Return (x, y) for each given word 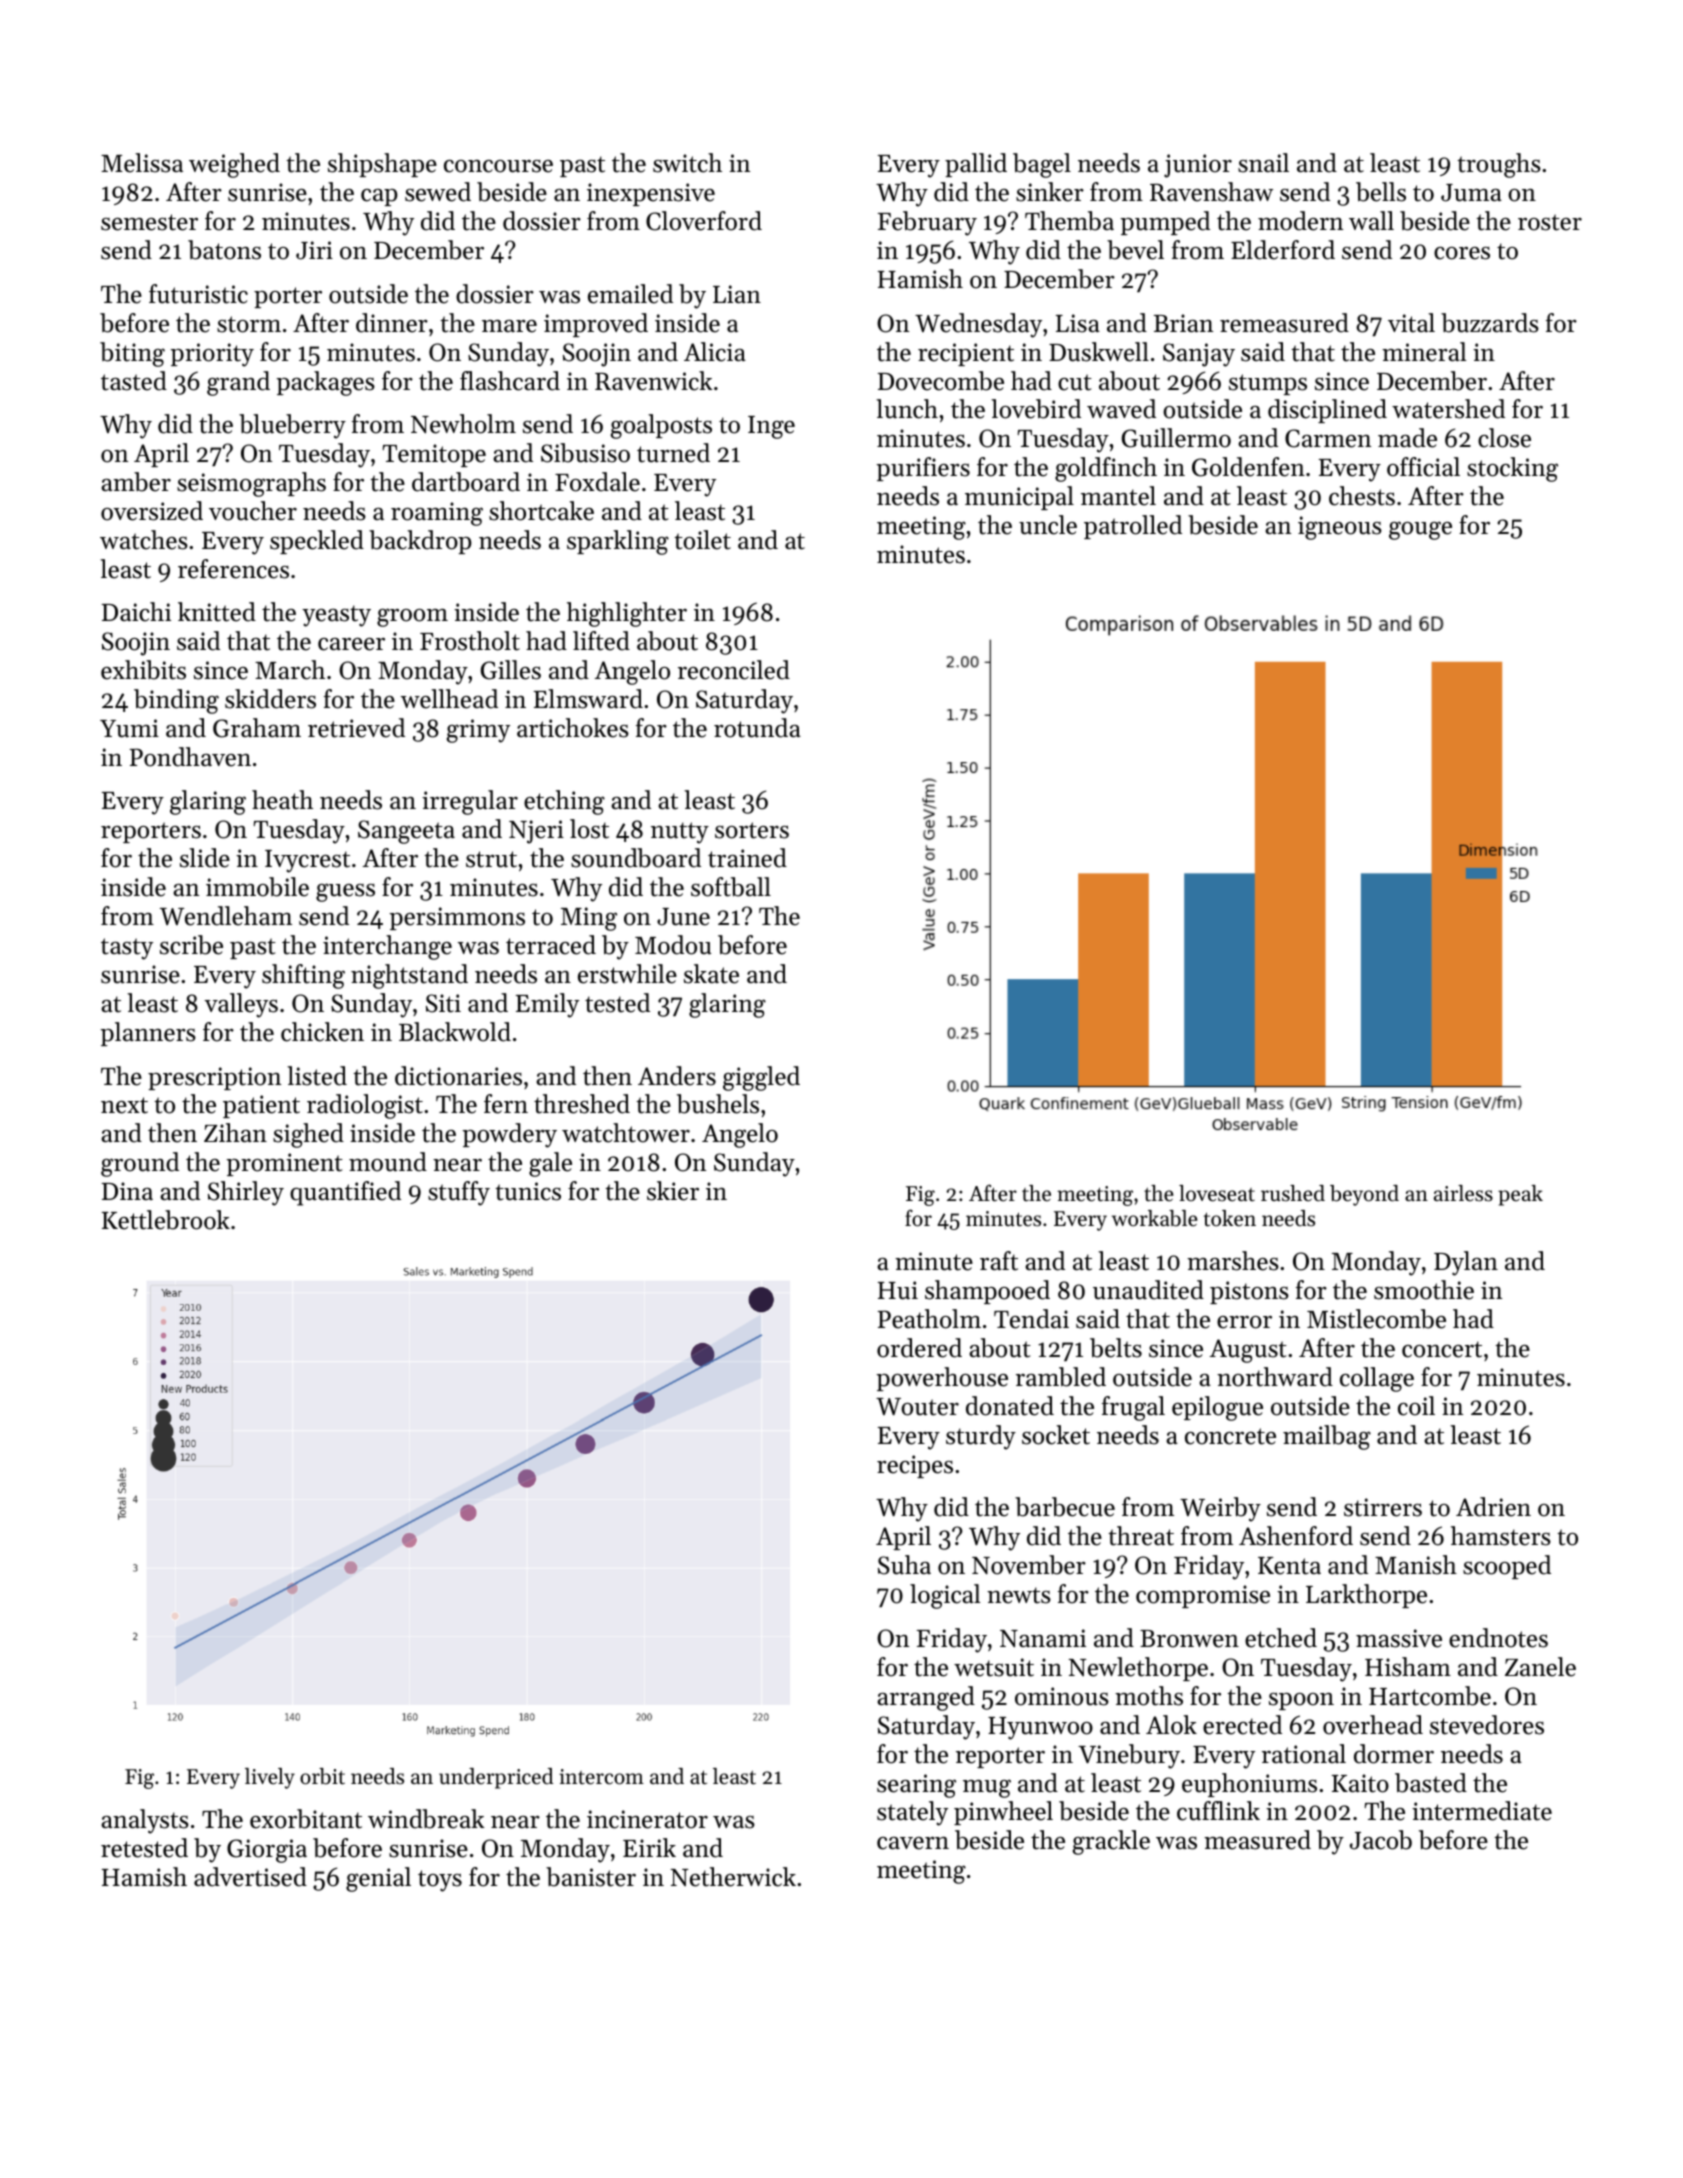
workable (1155, 1218)
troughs (1499, 165)
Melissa (142, 163)
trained (747, 858)
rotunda (757, 728)
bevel (1135, 250)
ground (140, 1164)
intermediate (1482, 1811)
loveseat (1217, 1193)
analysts (145, 1821)
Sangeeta (406, 832)
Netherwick (733, 1877)
